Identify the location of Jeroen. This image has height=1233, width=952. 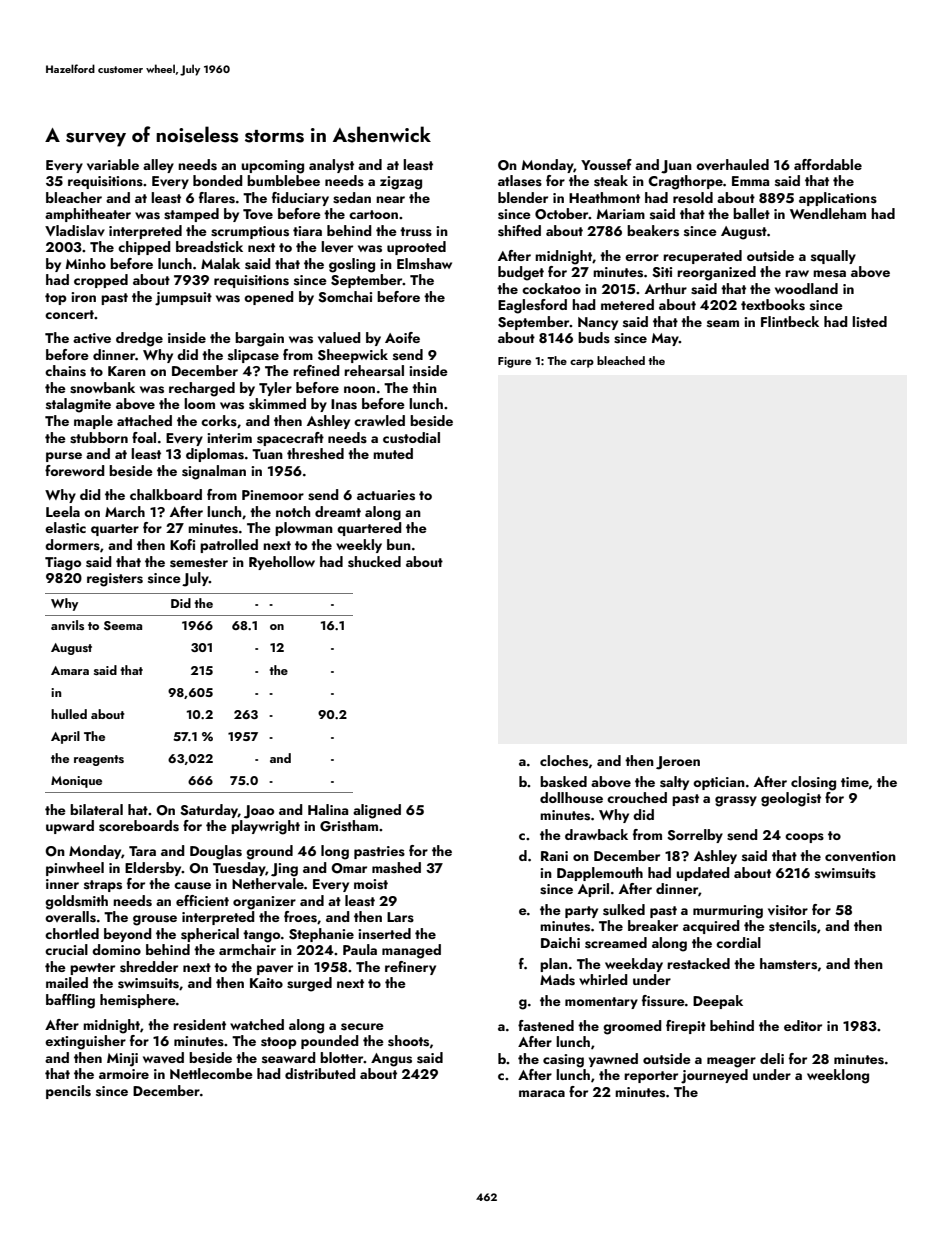
(678, 763).
